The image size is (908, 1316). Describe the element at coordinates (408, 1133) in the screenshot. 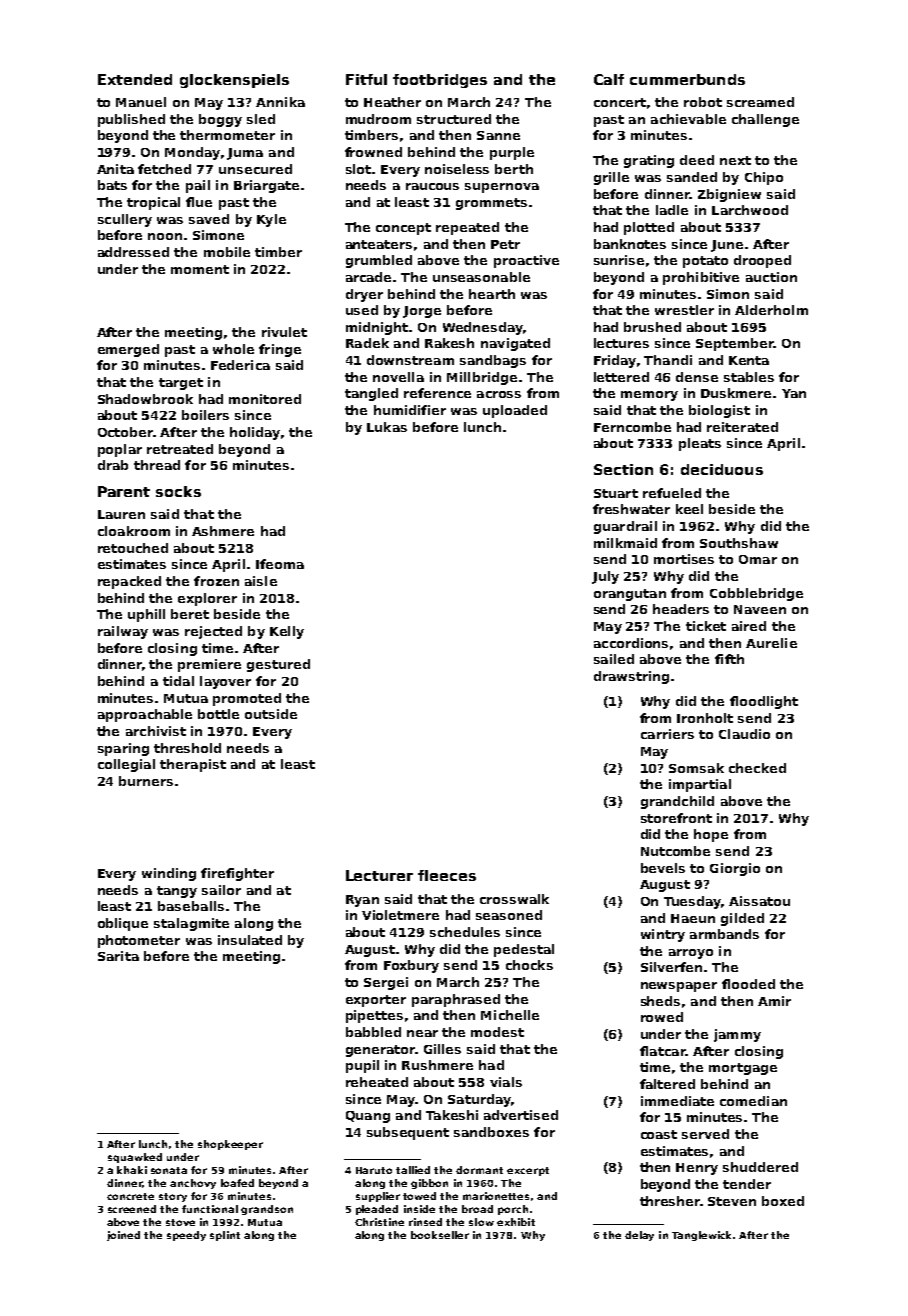

I see `subsequent` at that location.
